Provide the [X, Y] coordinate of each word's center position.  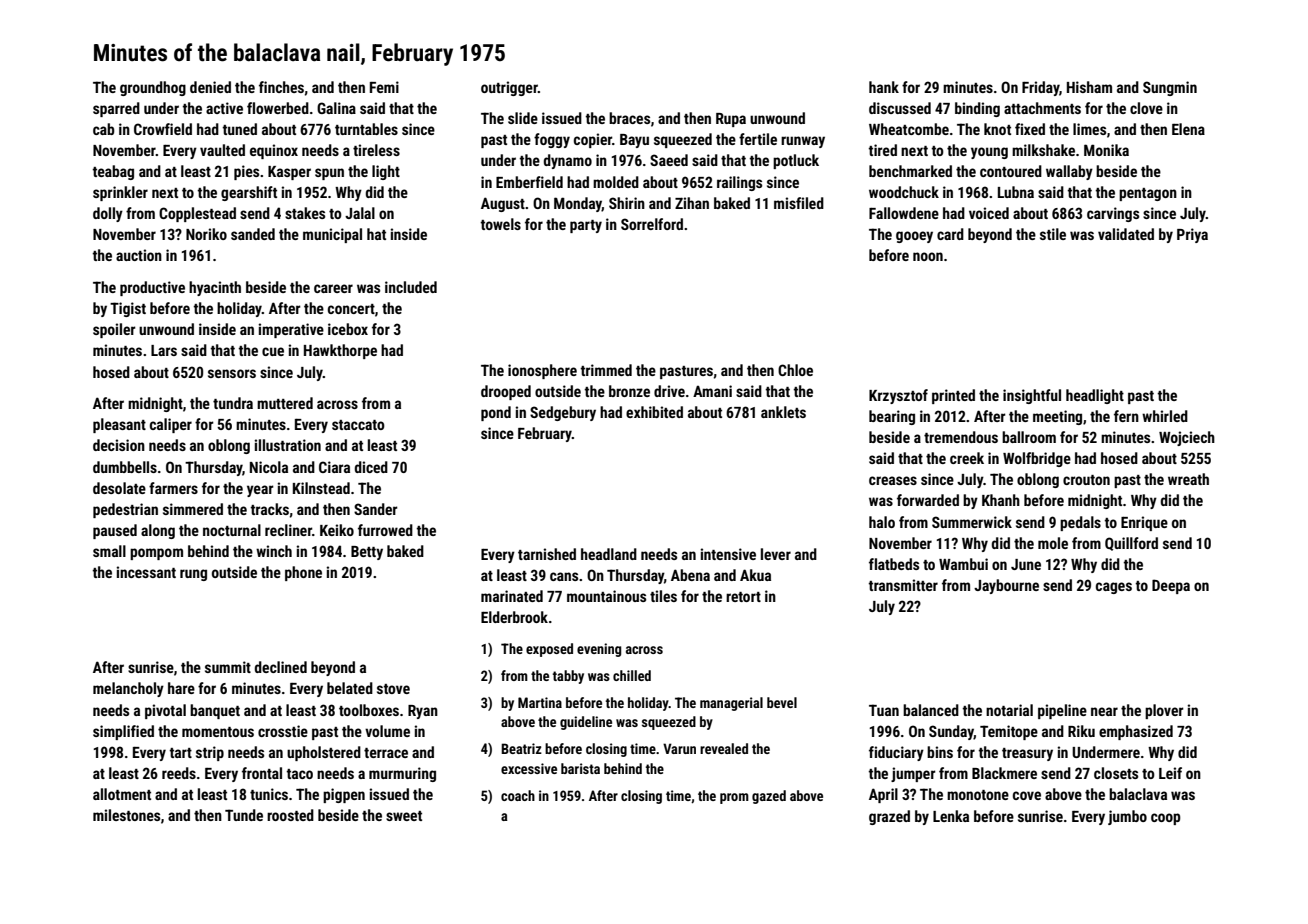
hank [884, 87]
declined [281, 667]
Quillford [1131, 544]
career [333, 288]
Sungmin [1170, 88]
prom [734, 798]
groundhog [153, 88]
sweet [404, 816]
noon [928, 256]
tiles [663, 596]
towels [501, 224]
